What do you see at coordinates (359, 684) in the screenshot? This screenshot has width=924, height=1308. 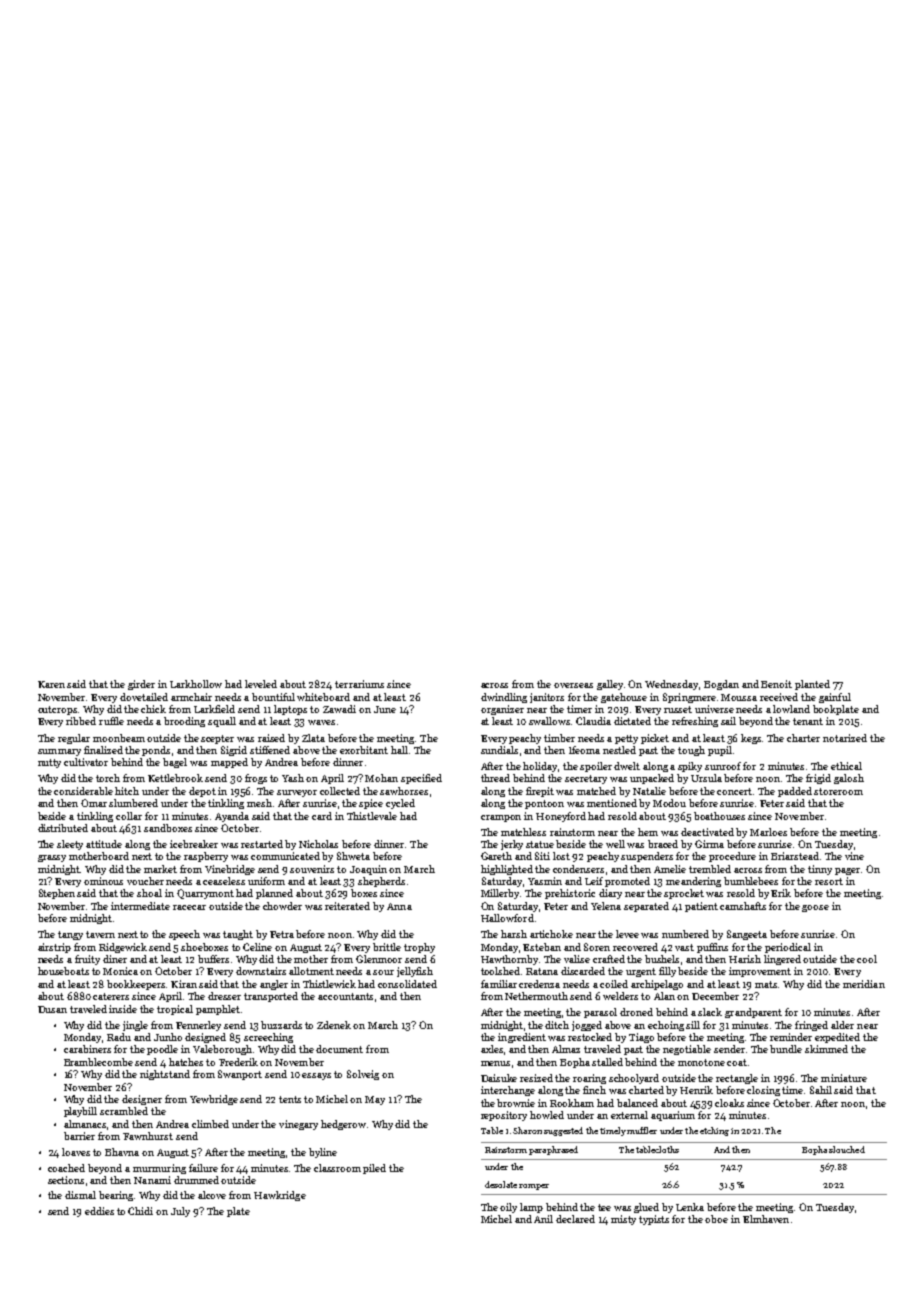 I see `terrariums` at bounding box center [359, 684].
